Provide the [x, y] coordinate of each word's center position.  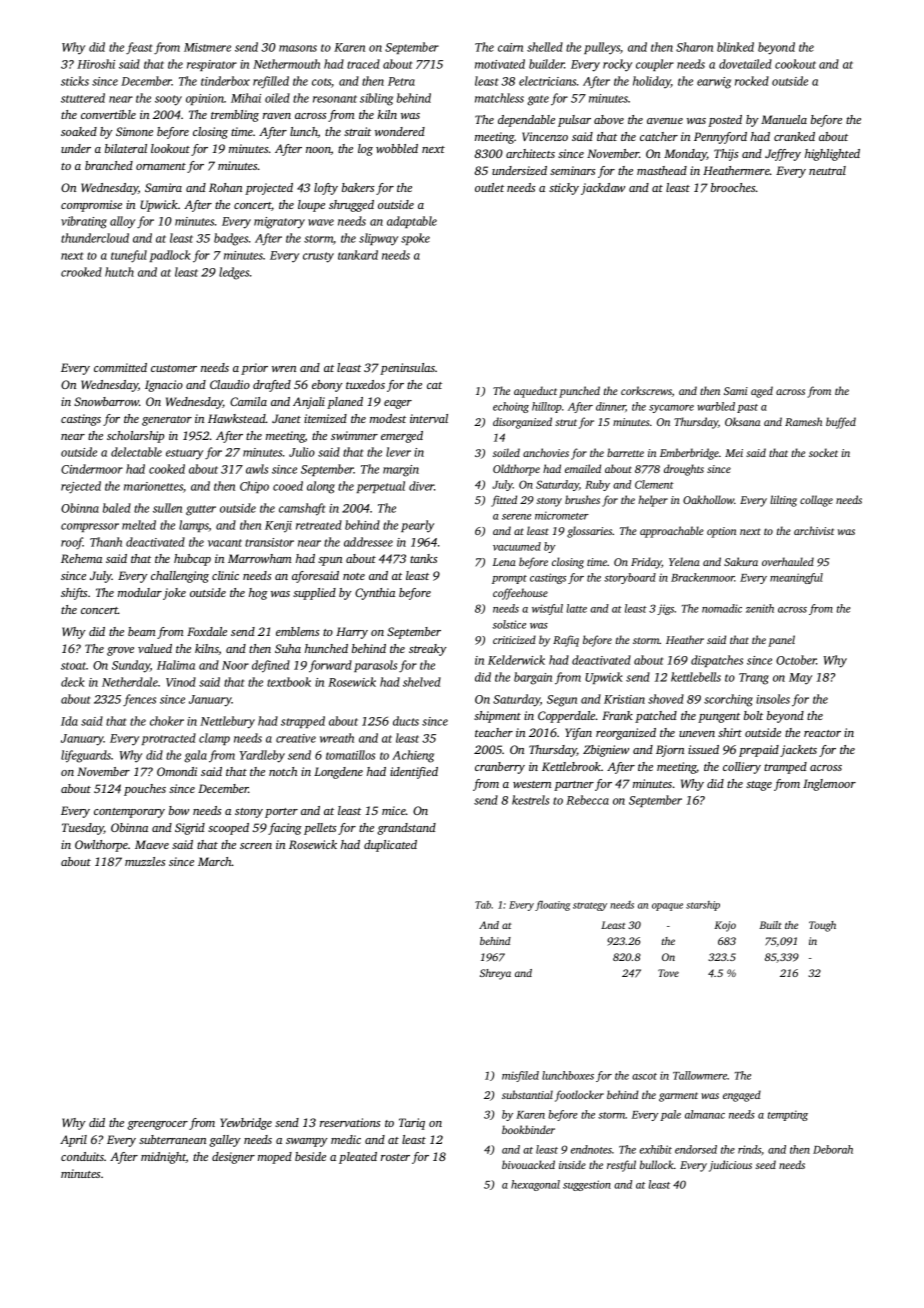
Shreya [495, 974]
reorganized [626, 734]
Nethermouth [286, 64]
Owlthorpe [101, 846]
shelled [545, 47]
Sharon [694, 47]
